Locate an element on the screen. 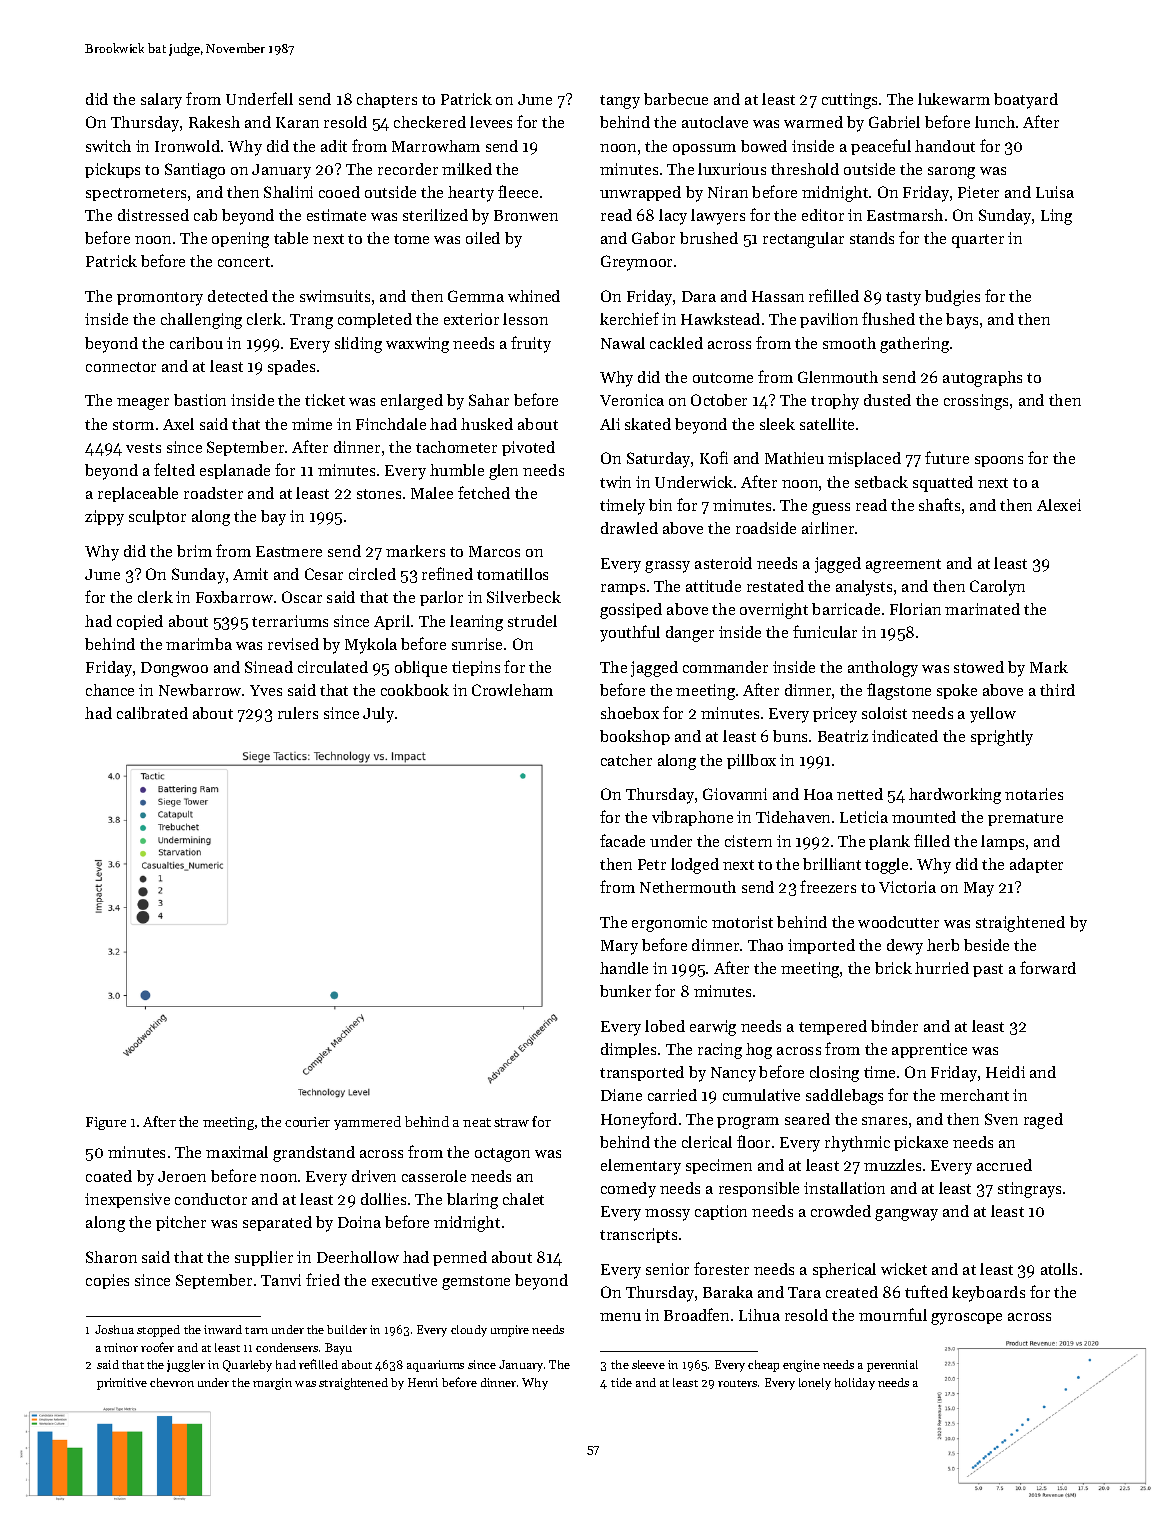 This screenshot has width=1174, height=1520. Greymoor is located at coordinates (636, 263).
